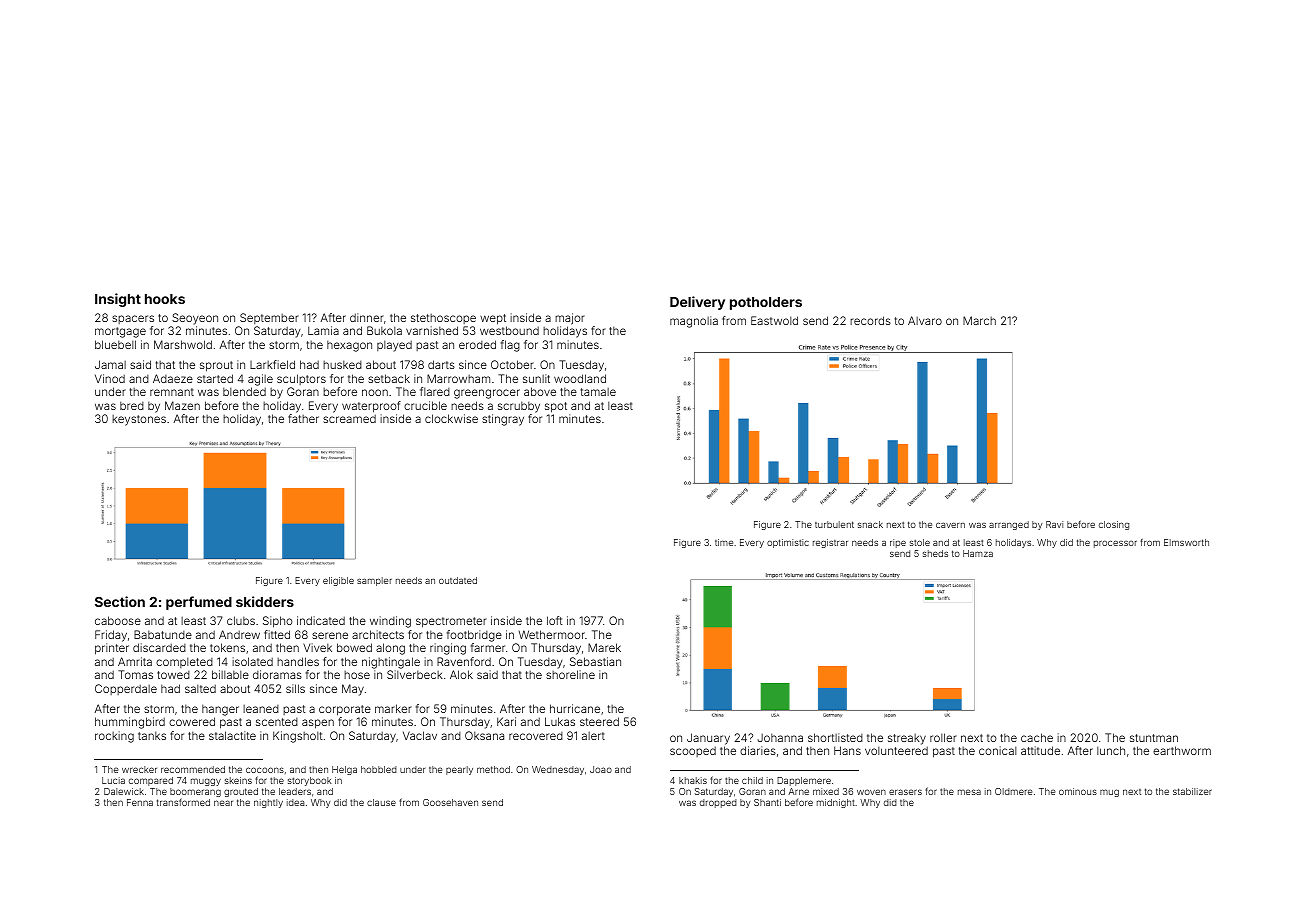  Describe the element at coordinates (344, 770) in the screenshot. I see `Helga` at that location.
